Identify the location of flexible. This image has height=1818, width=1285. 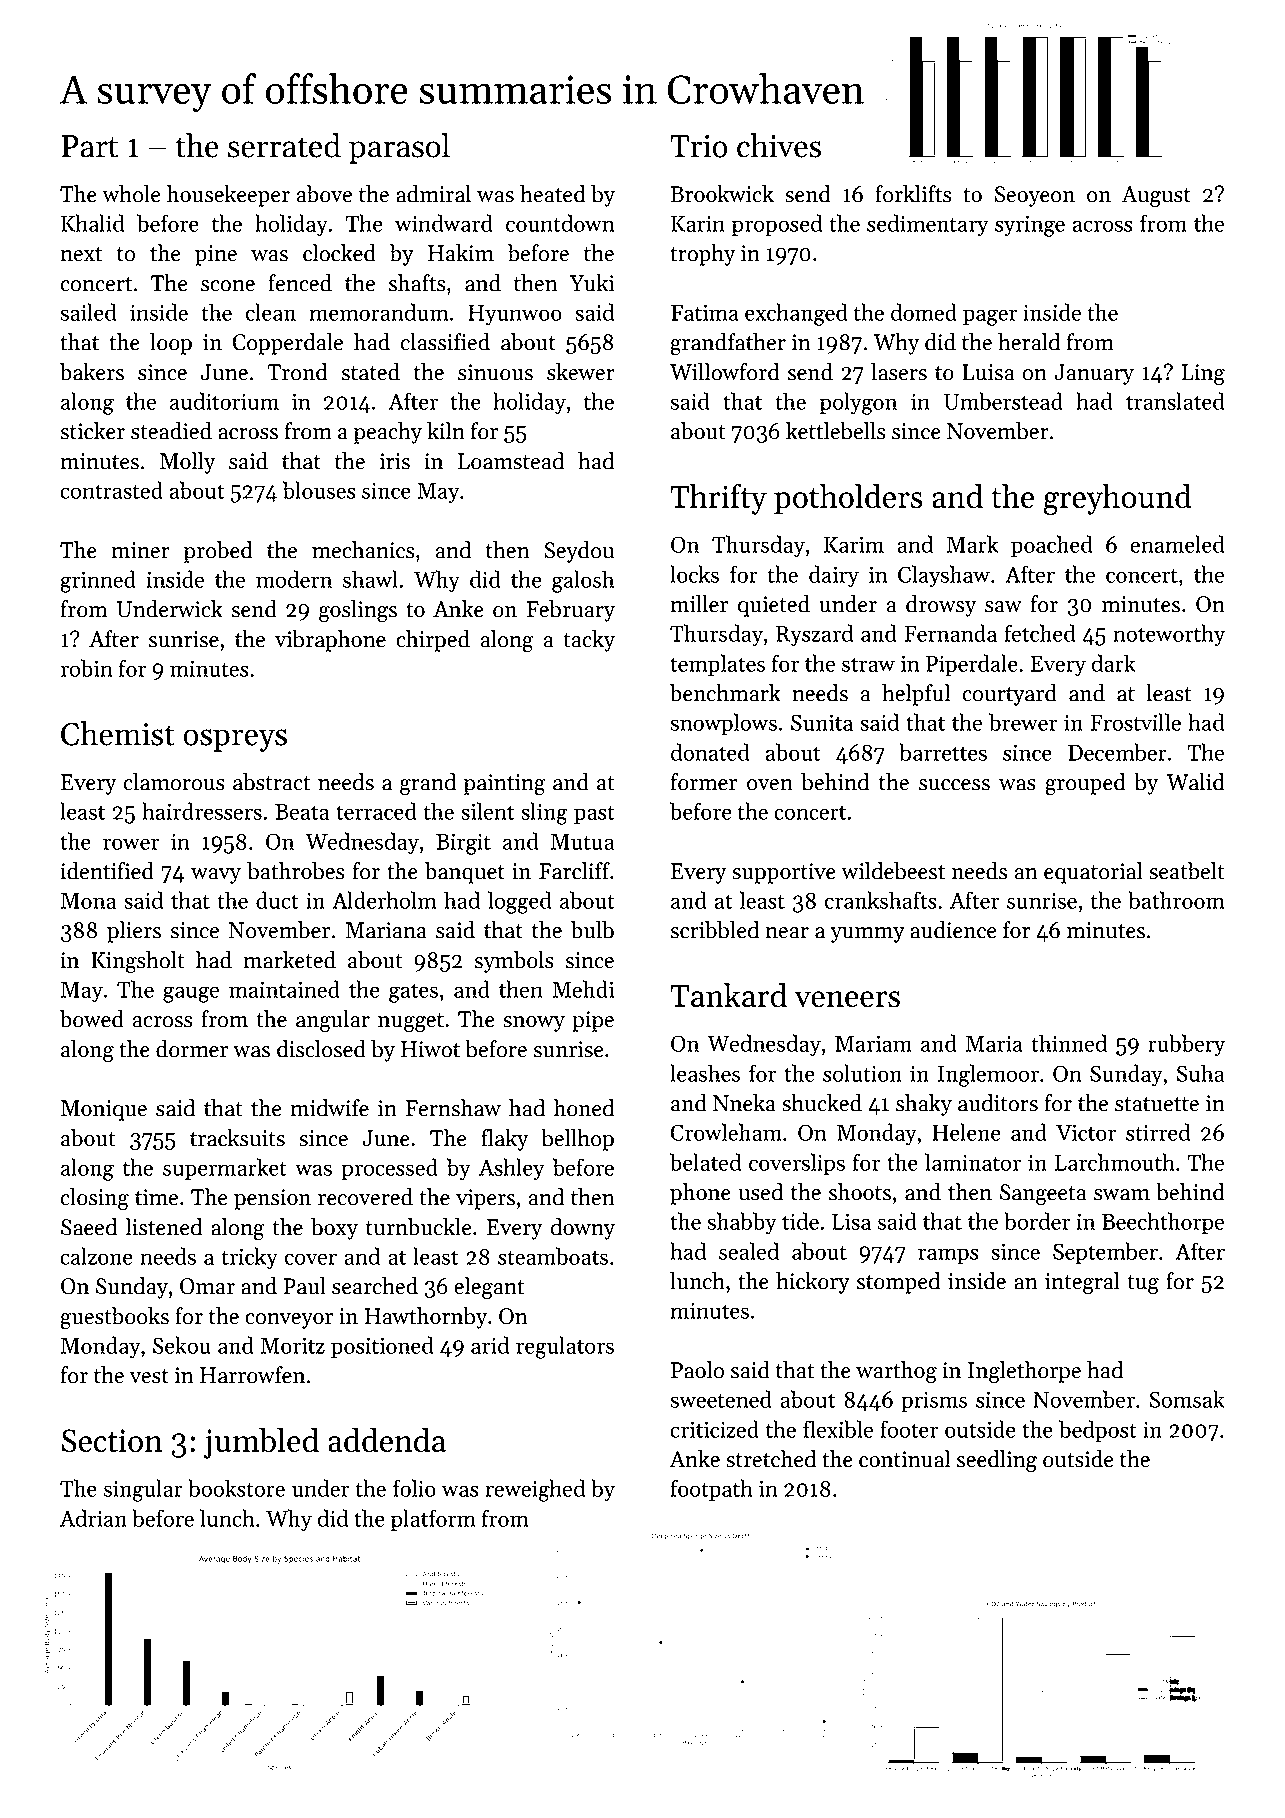
(838, 1429).
